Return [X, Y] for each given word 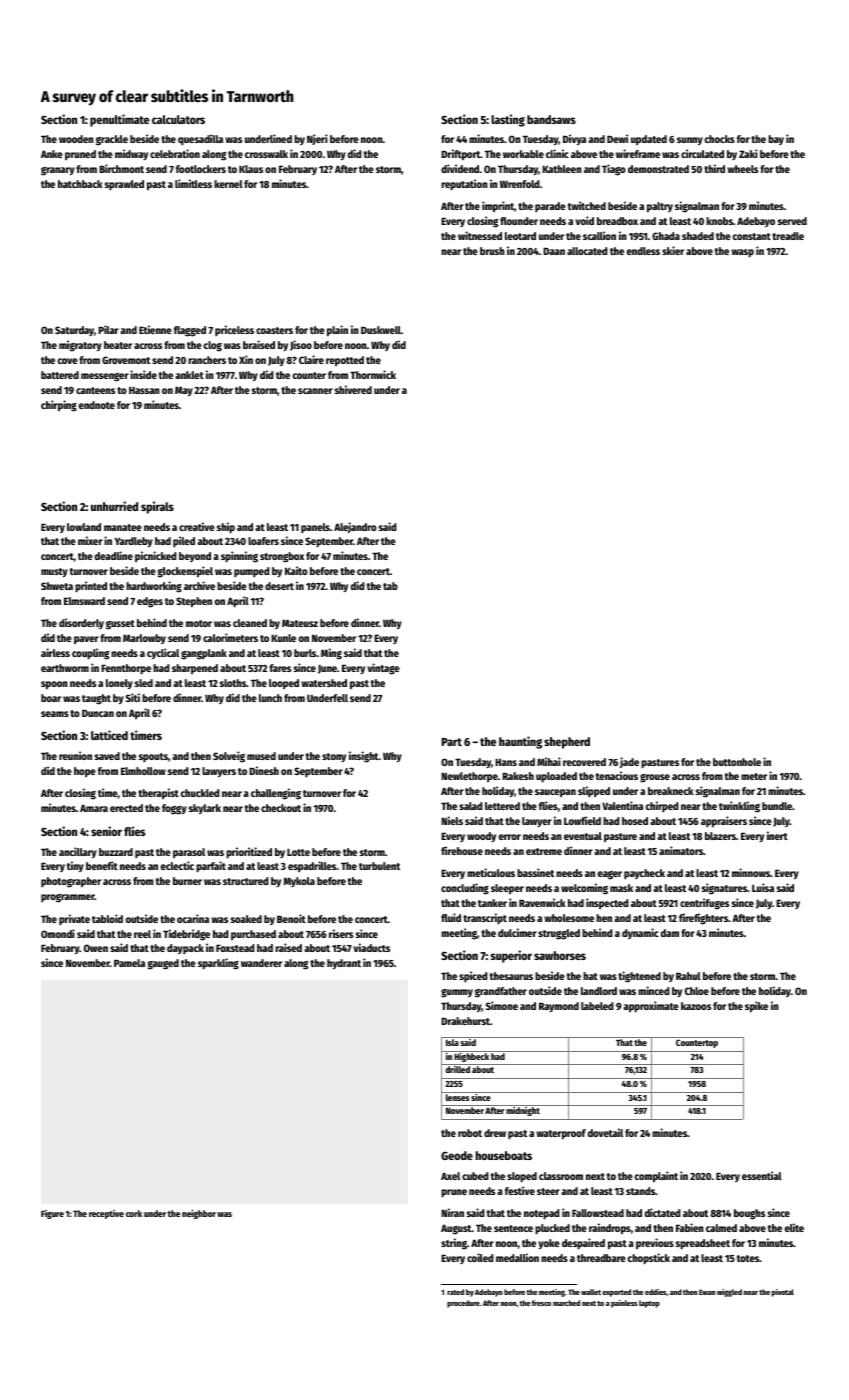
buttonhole [737, 762]
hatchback [80, 184]
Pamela [129, 963]
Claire [311, 359]
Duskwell [381, 330]
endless [643, 251]
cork [134, 1213]
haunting [520, 742]
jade [629, 762]
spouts [153, 757]
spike [756, 1007]
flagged [190, 331]
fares [280, 668]
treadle [788, 236]
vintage [383, 669]
